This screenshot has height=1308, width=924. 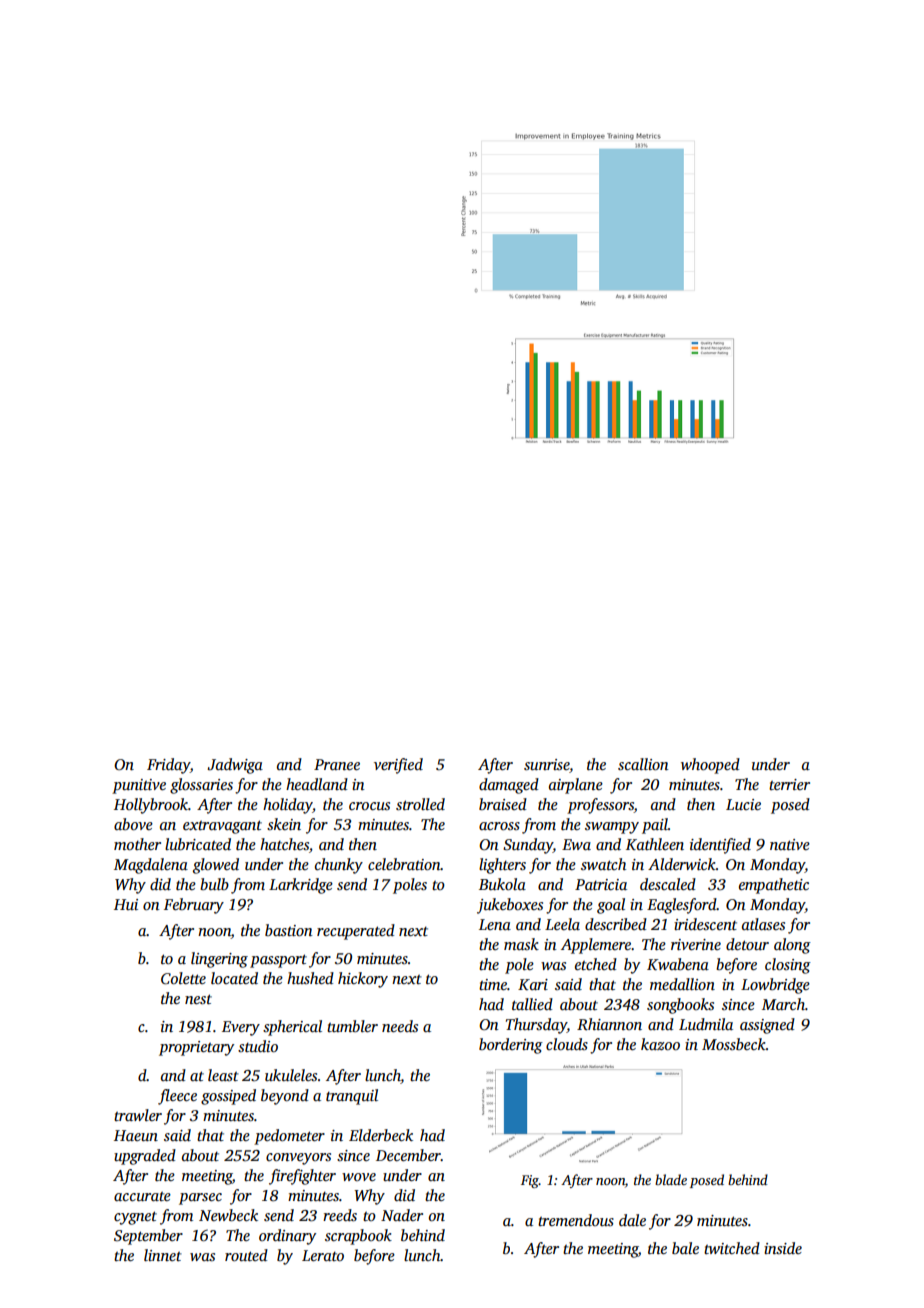 I want to click on routed, so click(x=246, y=1255).
